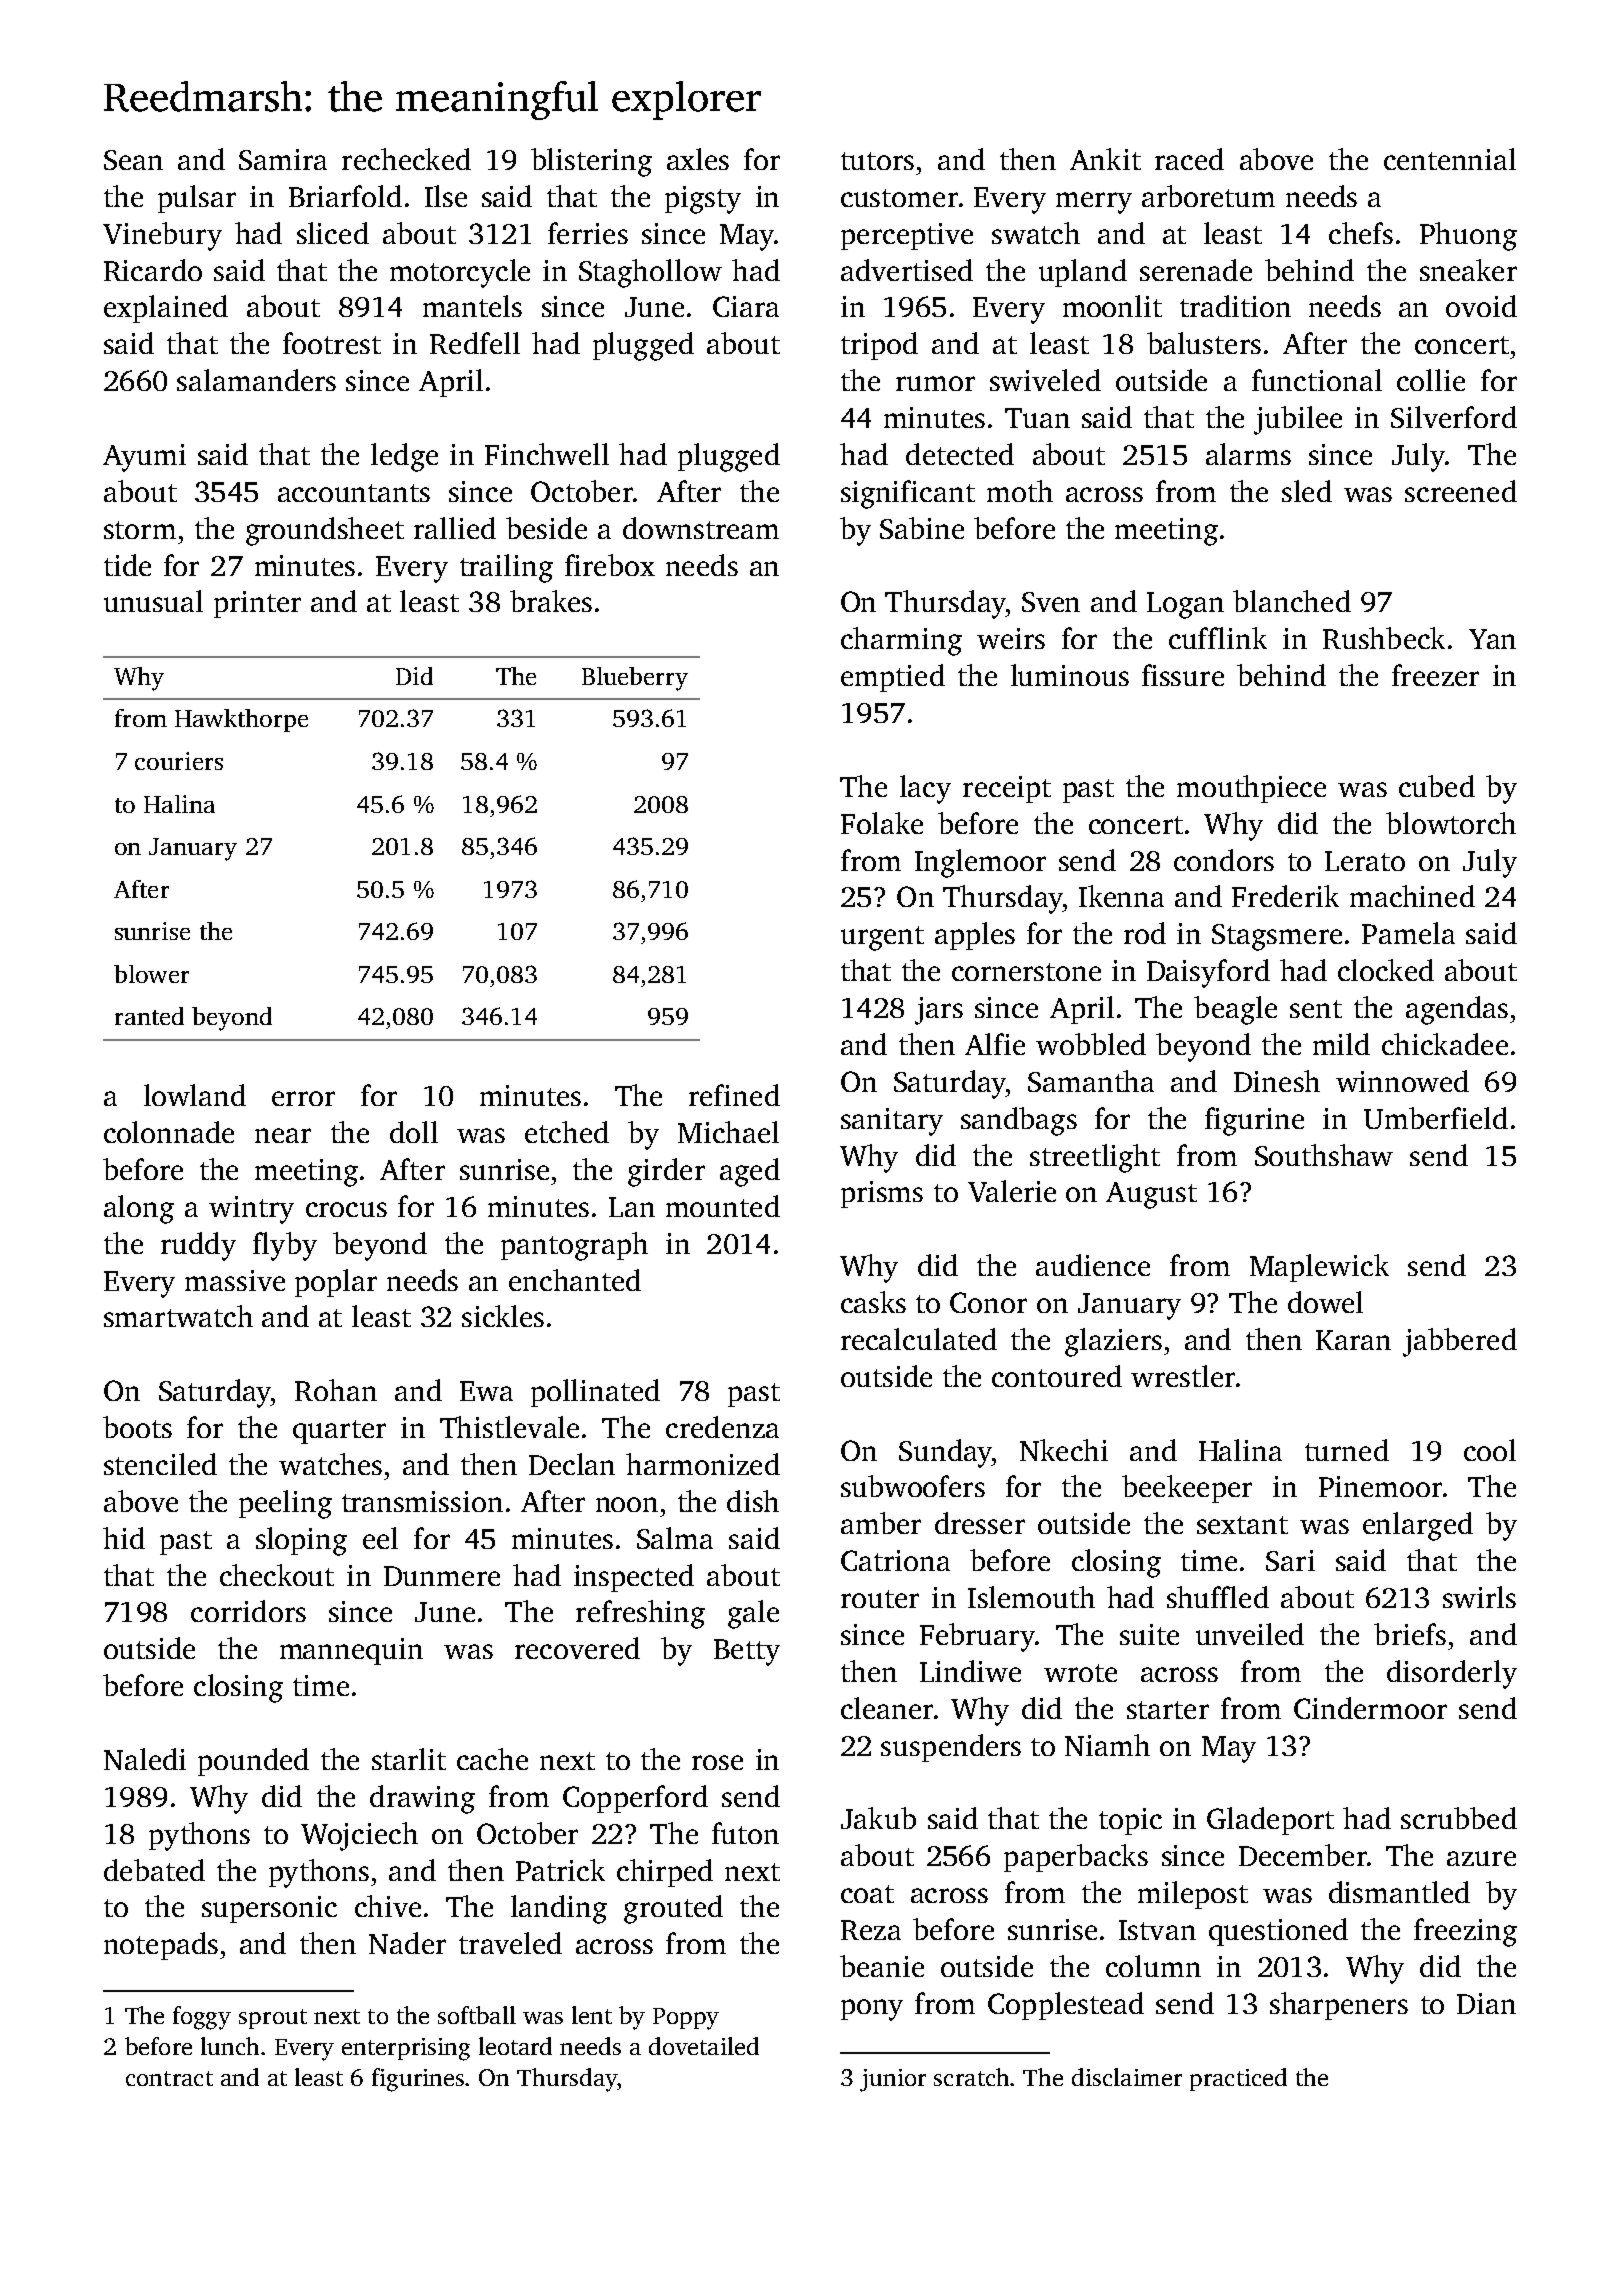 Image resolution: width=1620 pixels, height=2292 pixels. I want to click on Ikenna, so click(1121, 896).
